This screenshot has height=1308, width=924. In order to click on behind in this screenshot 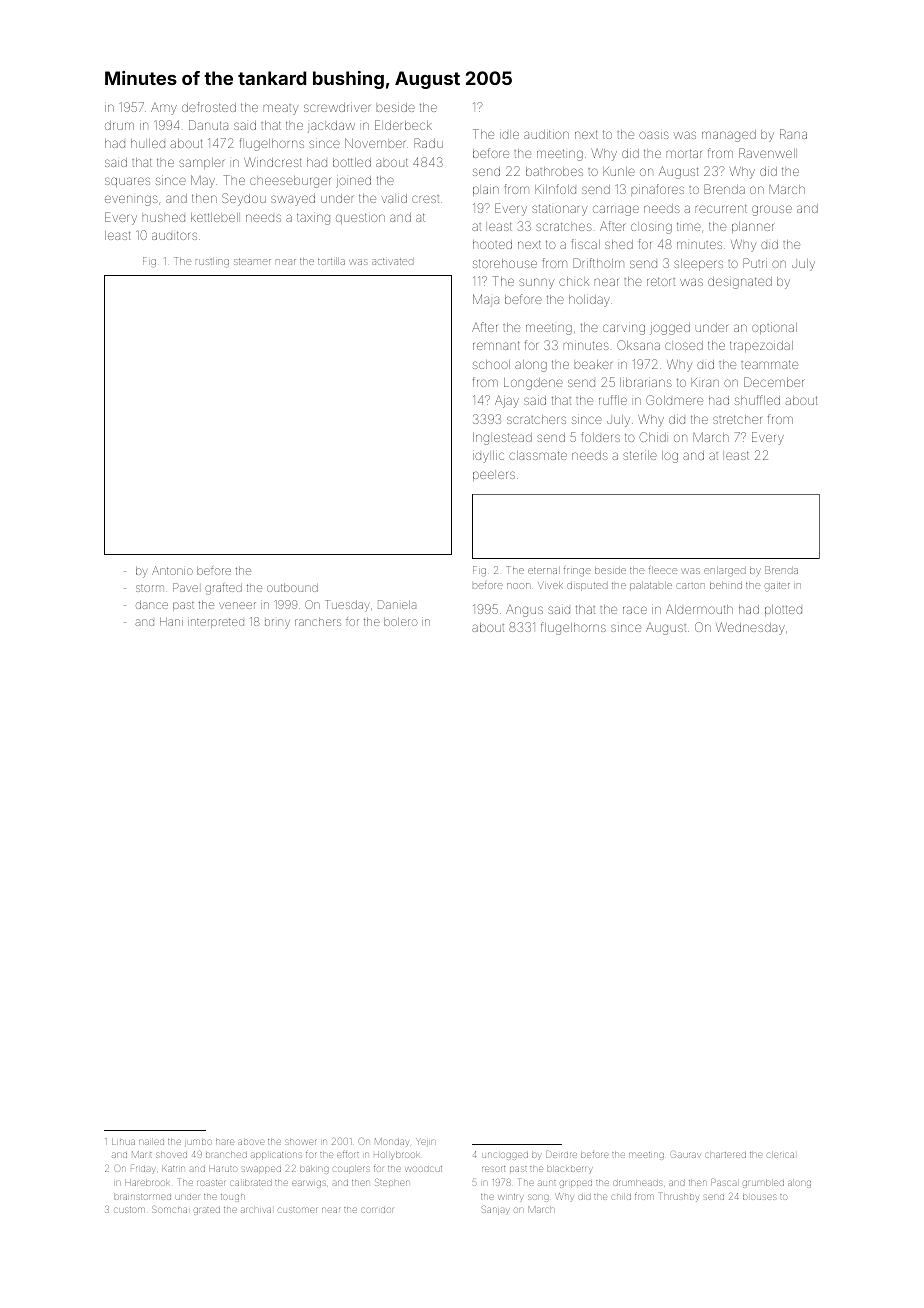, I will do `click(726, 585)`.
